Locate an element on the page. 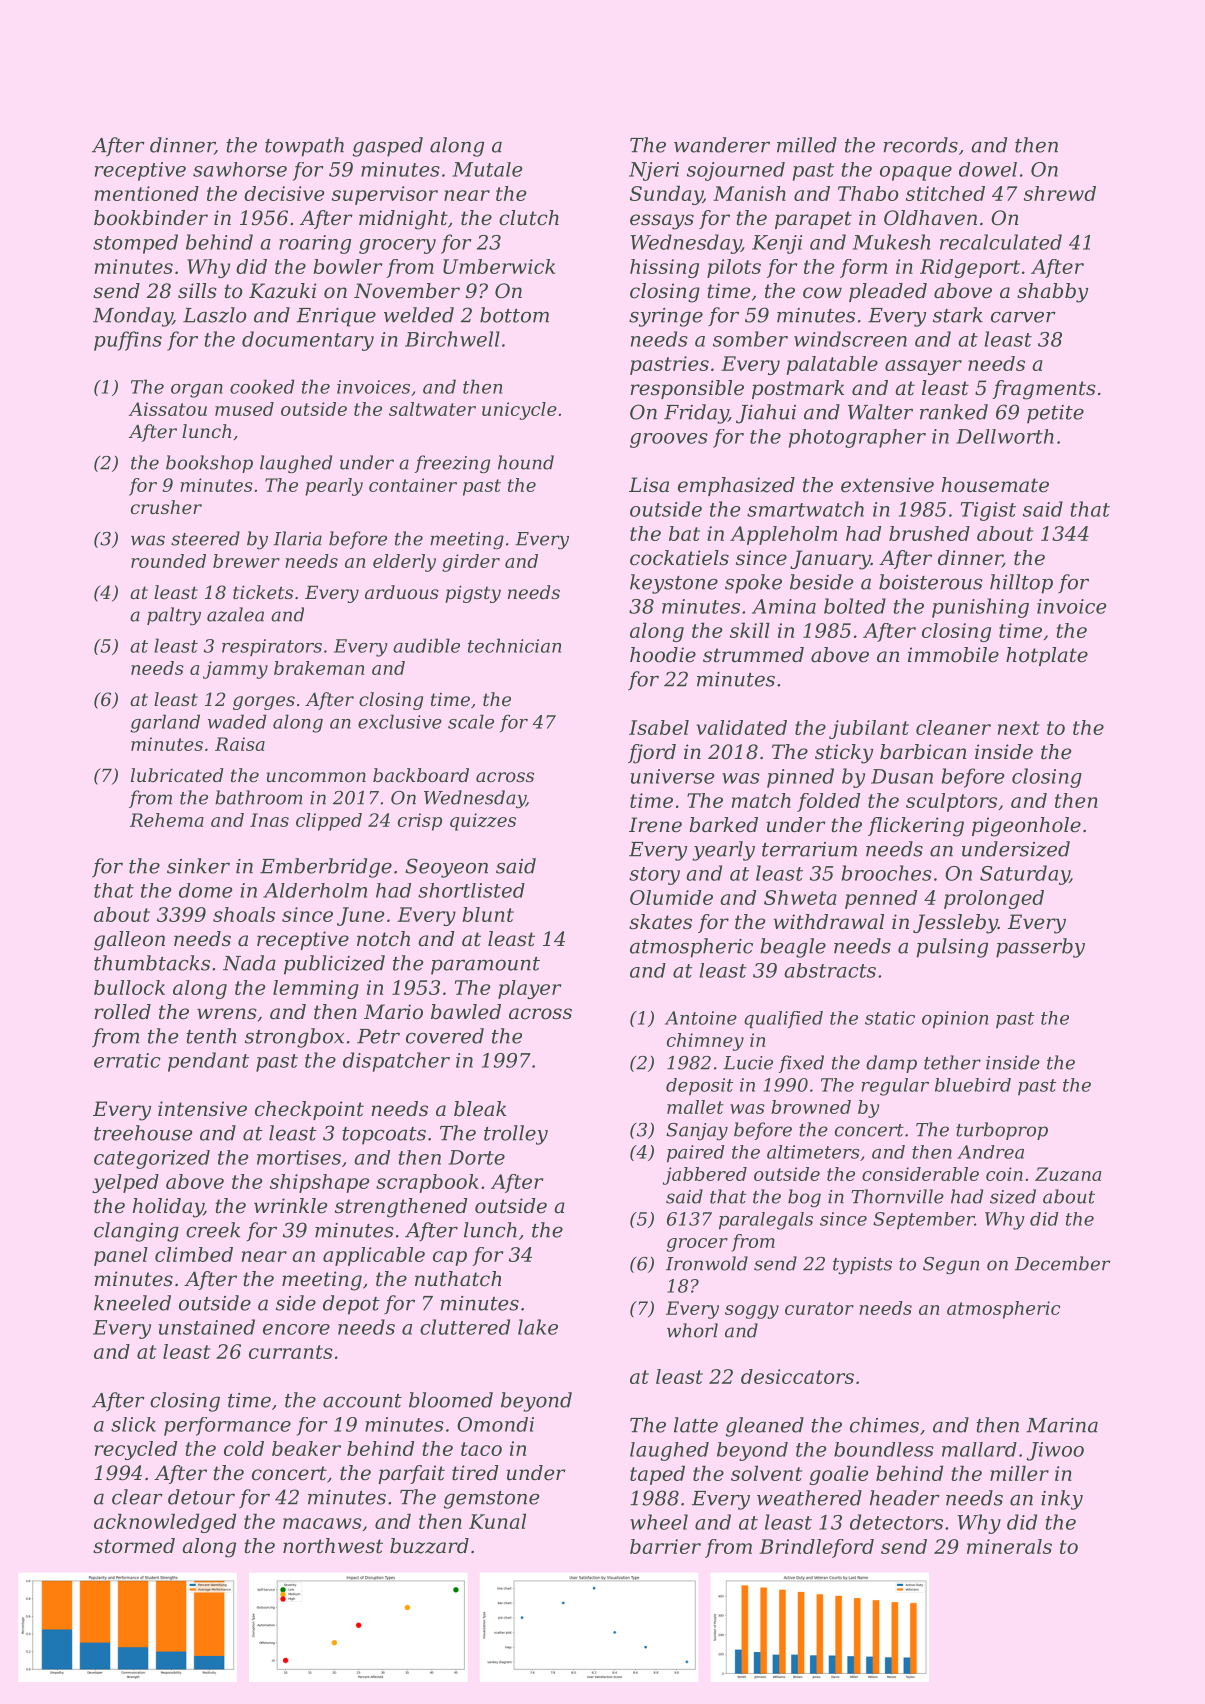  dome is located at coordinates (205, 890).
